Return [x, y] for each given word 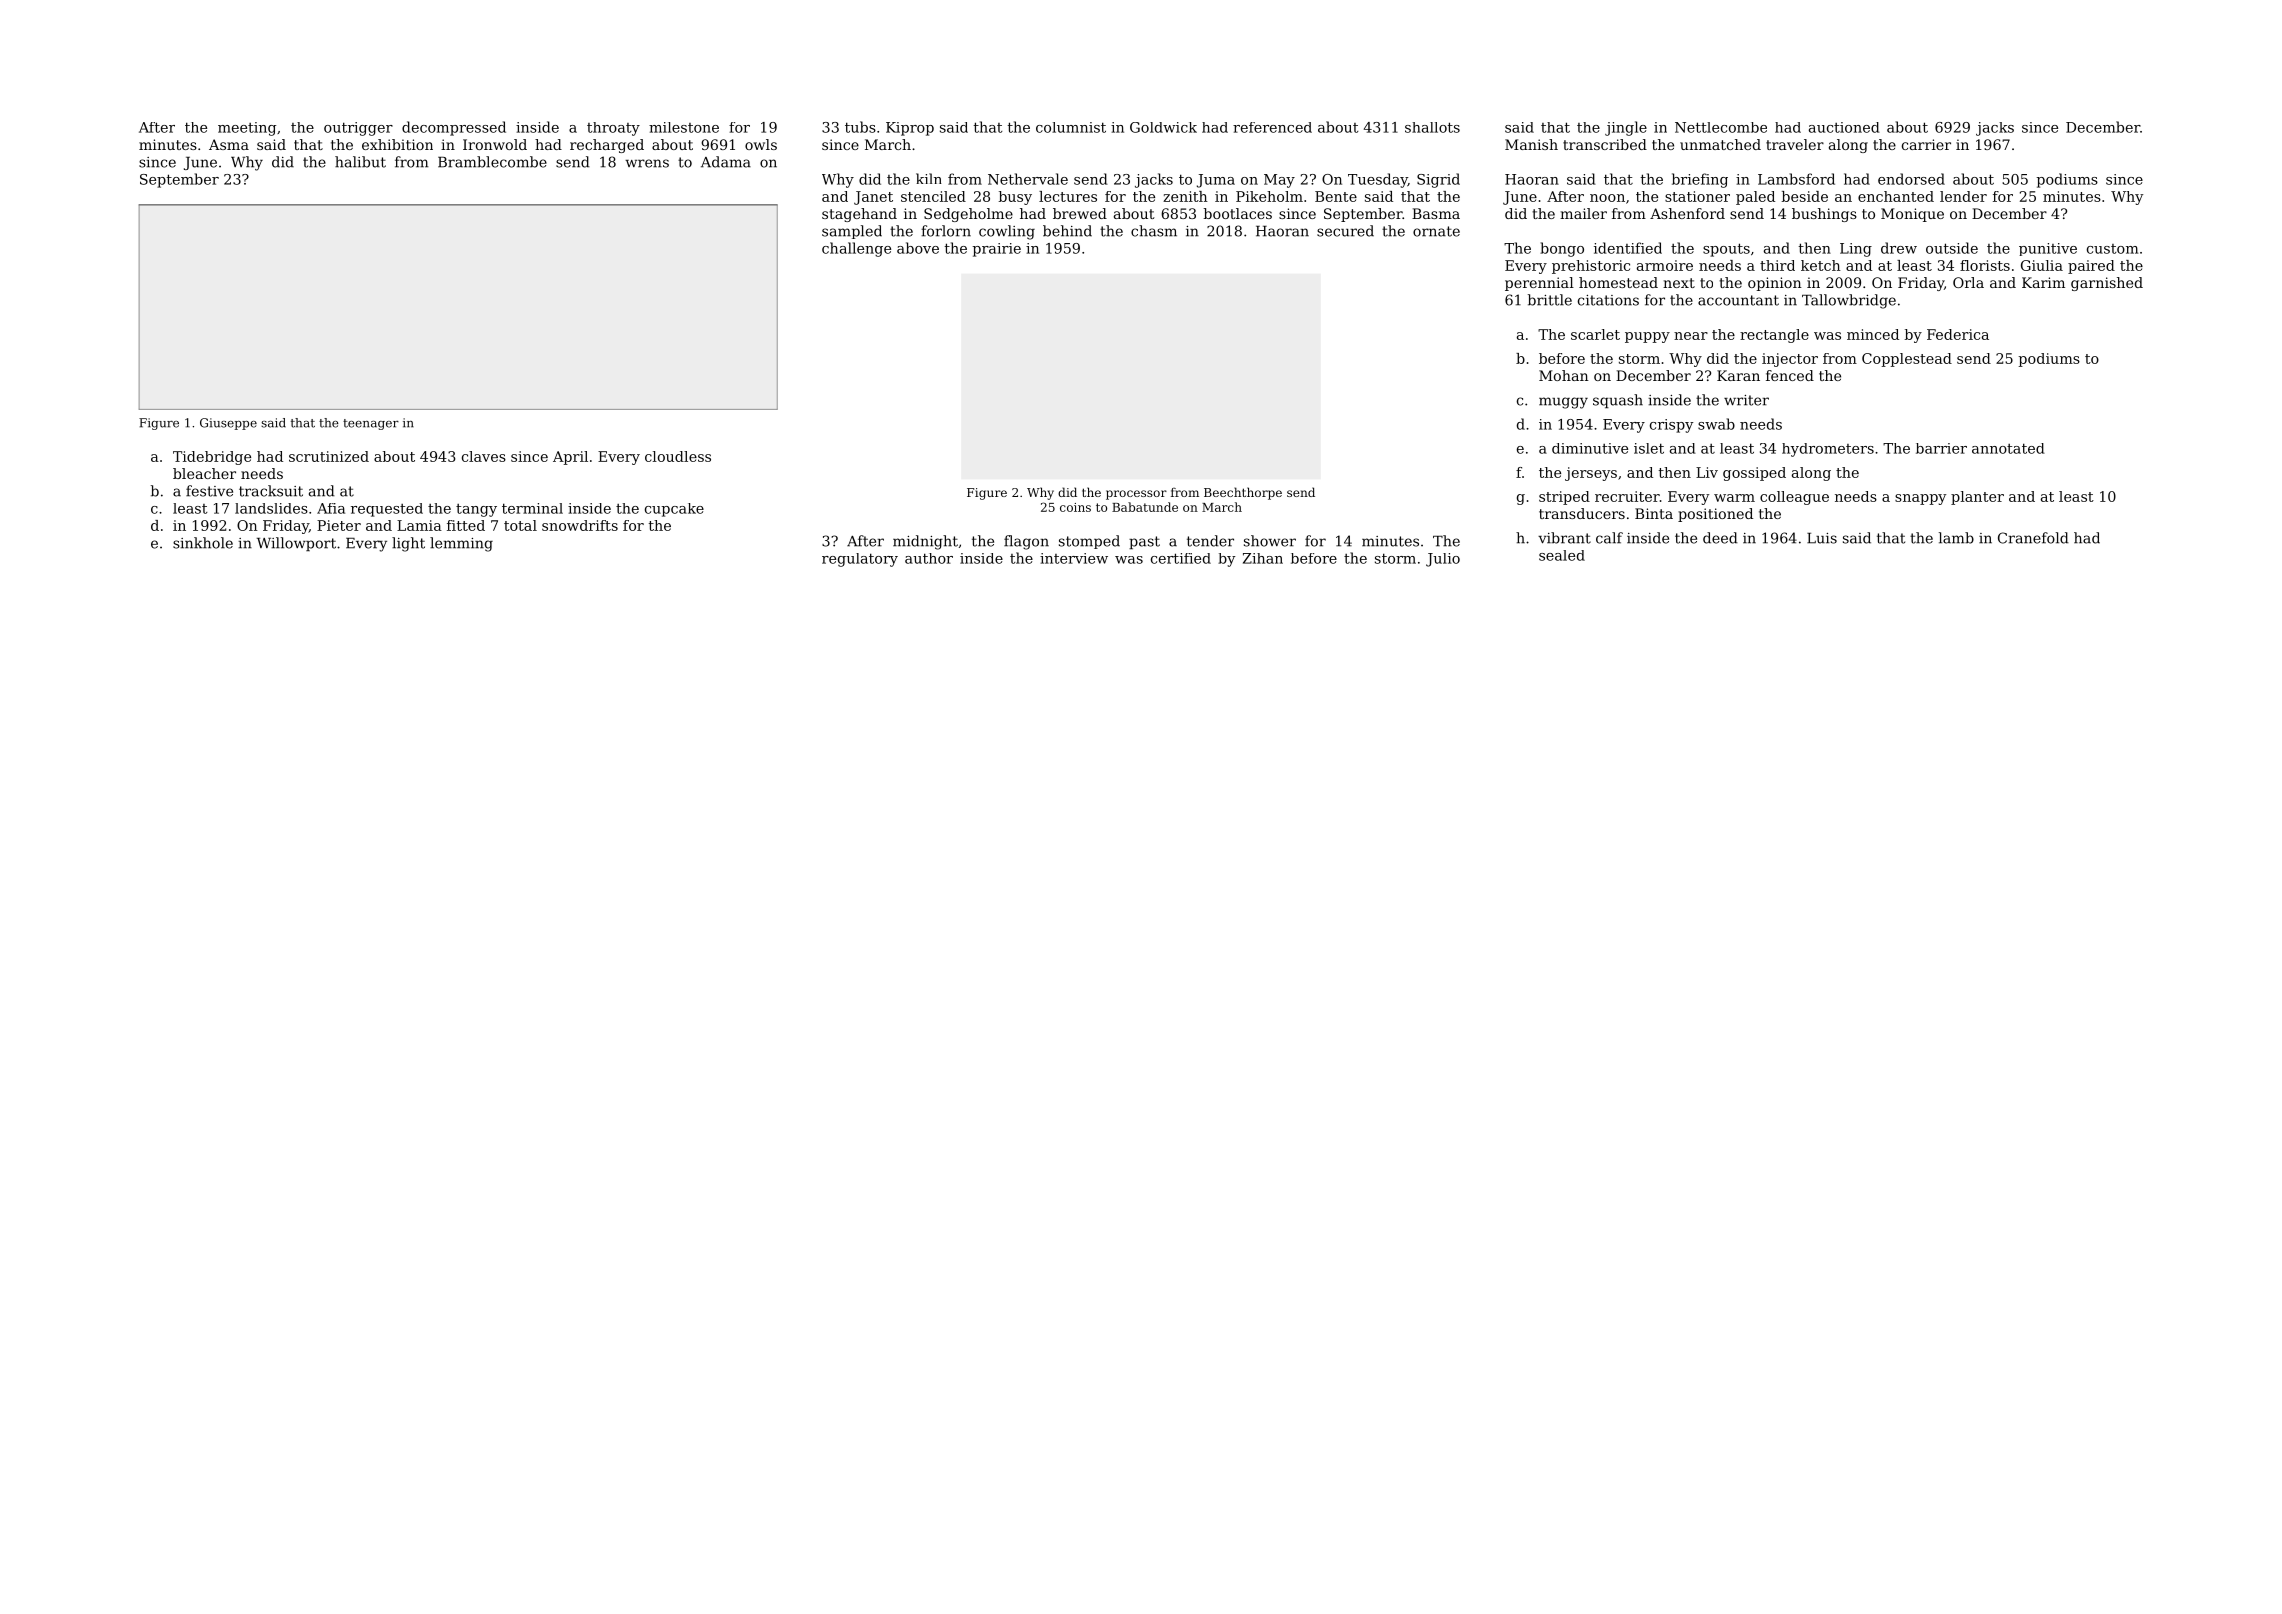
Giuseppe [228, 424]
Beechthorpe [1243, 493]
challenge [856, 249]
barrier [1941, 448]
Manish [1531, 144]
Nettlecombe [1721, 127]
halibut [360, 162]
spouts [1726, 250]
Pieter [339, 525]
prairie [996, 250]
